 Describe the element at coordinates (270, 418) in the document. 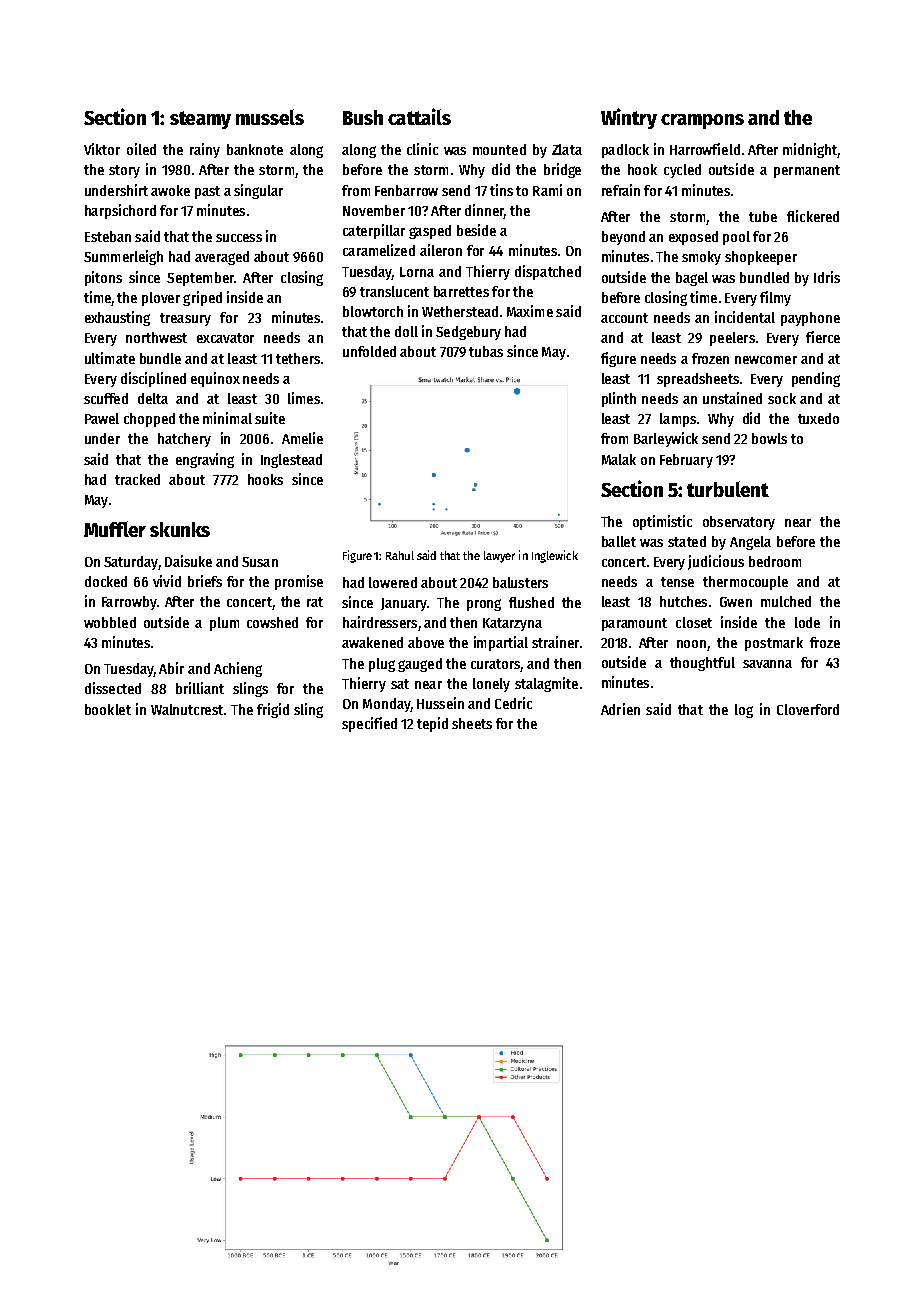

I see `suite` at that location.
